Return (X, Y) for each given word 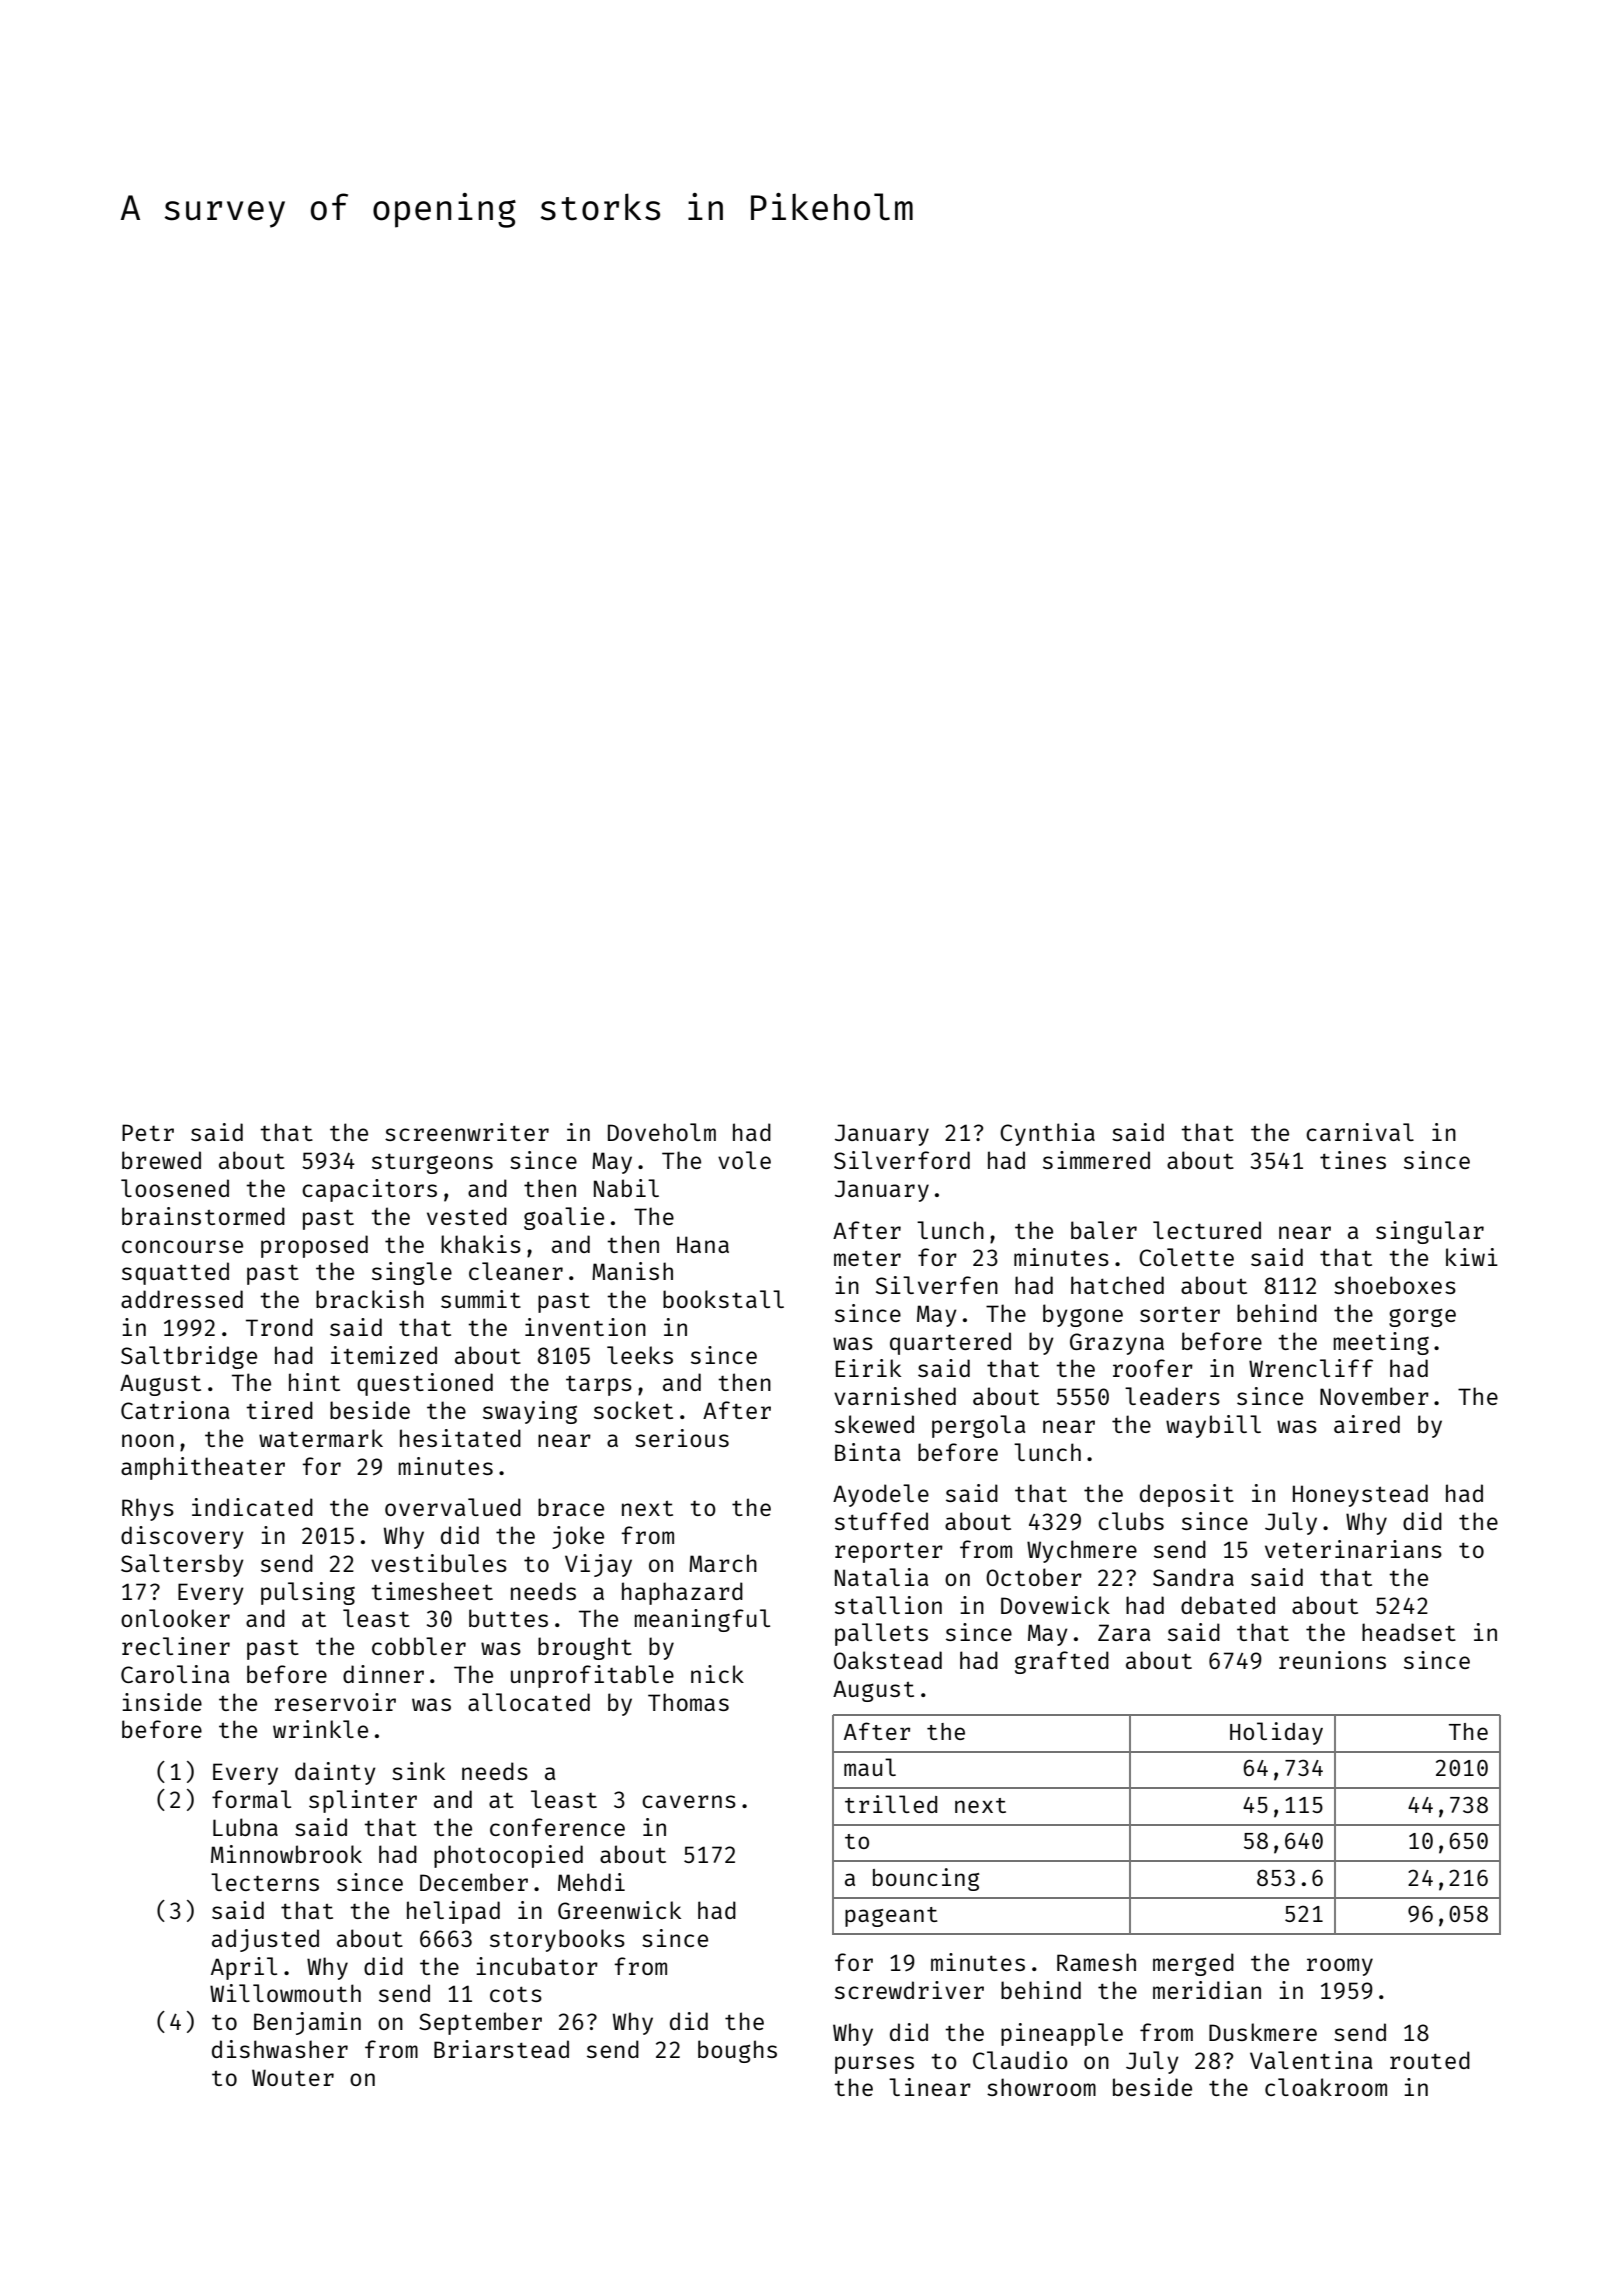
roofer (1153, 1368)
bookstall (723, 1299)
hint (314, 1382)
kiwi (1472, 1257)
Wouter (293, 2077)
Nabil (626, 1188)
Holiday (1276, 1733)
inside (162, 1702)
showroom (1041, 2087)
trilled (891, 1804)
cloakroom (1326, 2087)
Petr (148, 1132)
